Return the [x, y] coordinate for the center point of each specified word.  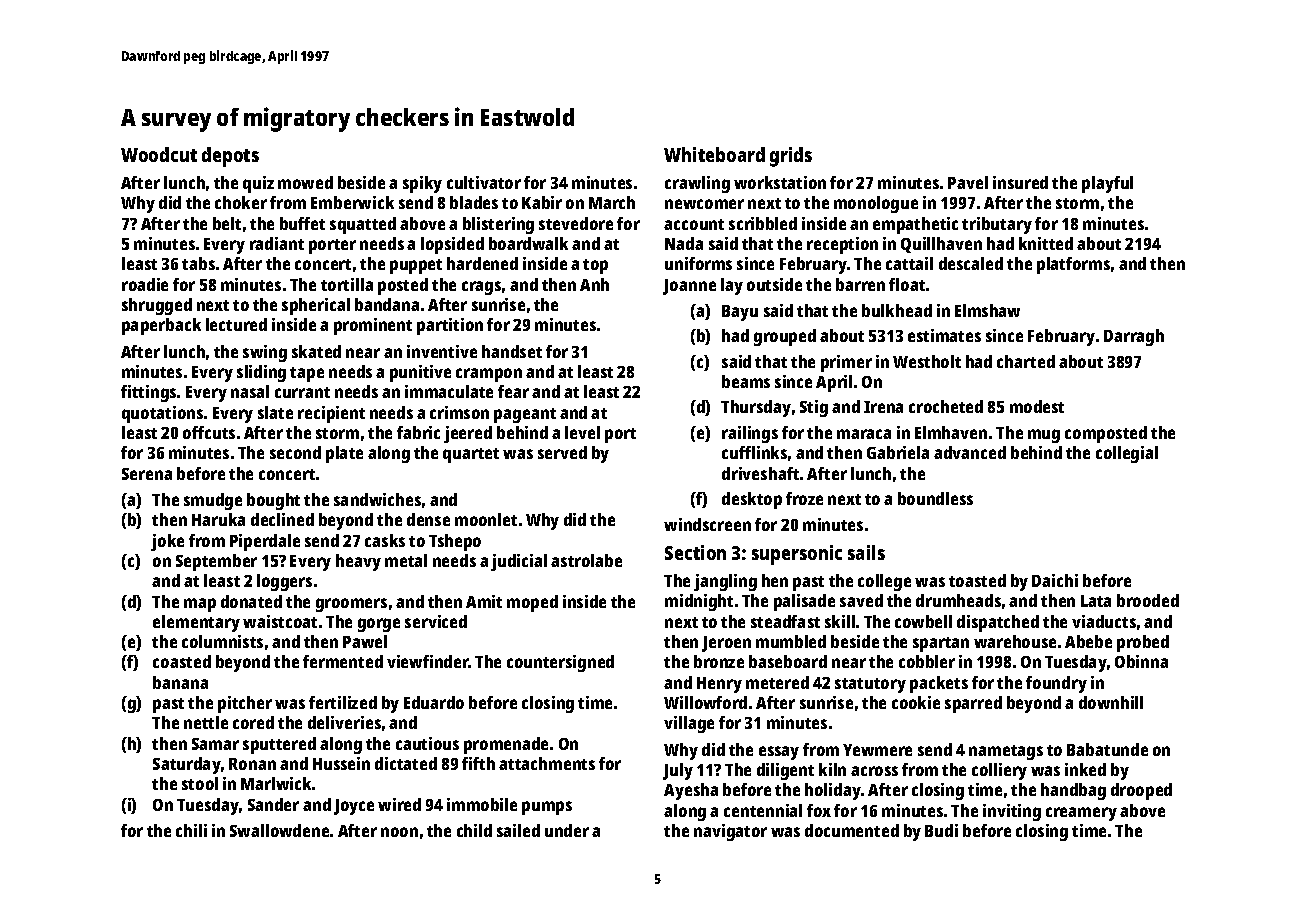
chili [191, 830]
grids [791, 157]
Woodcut [159, 154]
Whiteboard [714, 154]
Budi [941, 830]
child [474, 830]
